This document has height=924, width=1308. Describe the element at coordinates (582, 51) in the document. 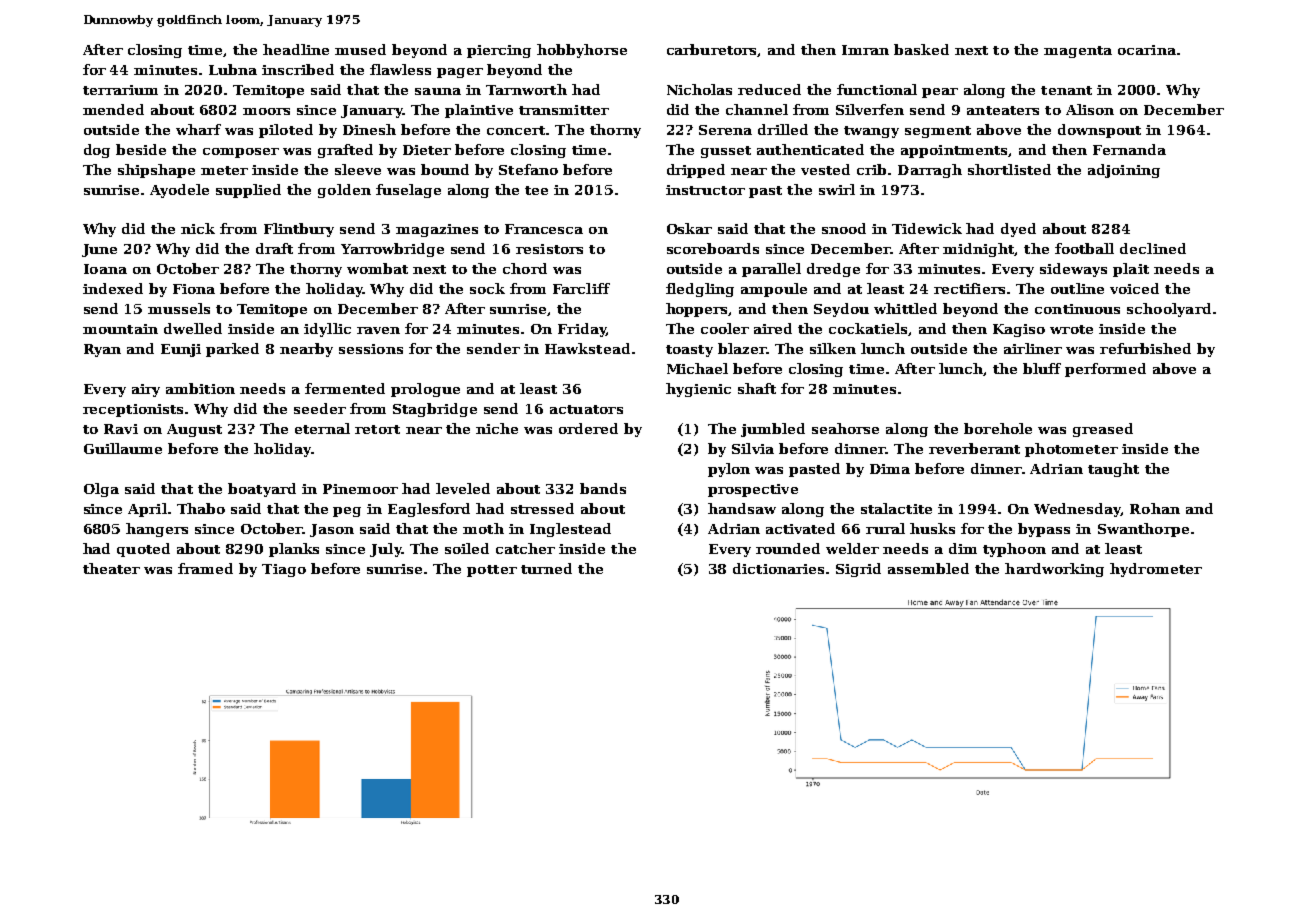

I see `hobbyhorse` at that location.
